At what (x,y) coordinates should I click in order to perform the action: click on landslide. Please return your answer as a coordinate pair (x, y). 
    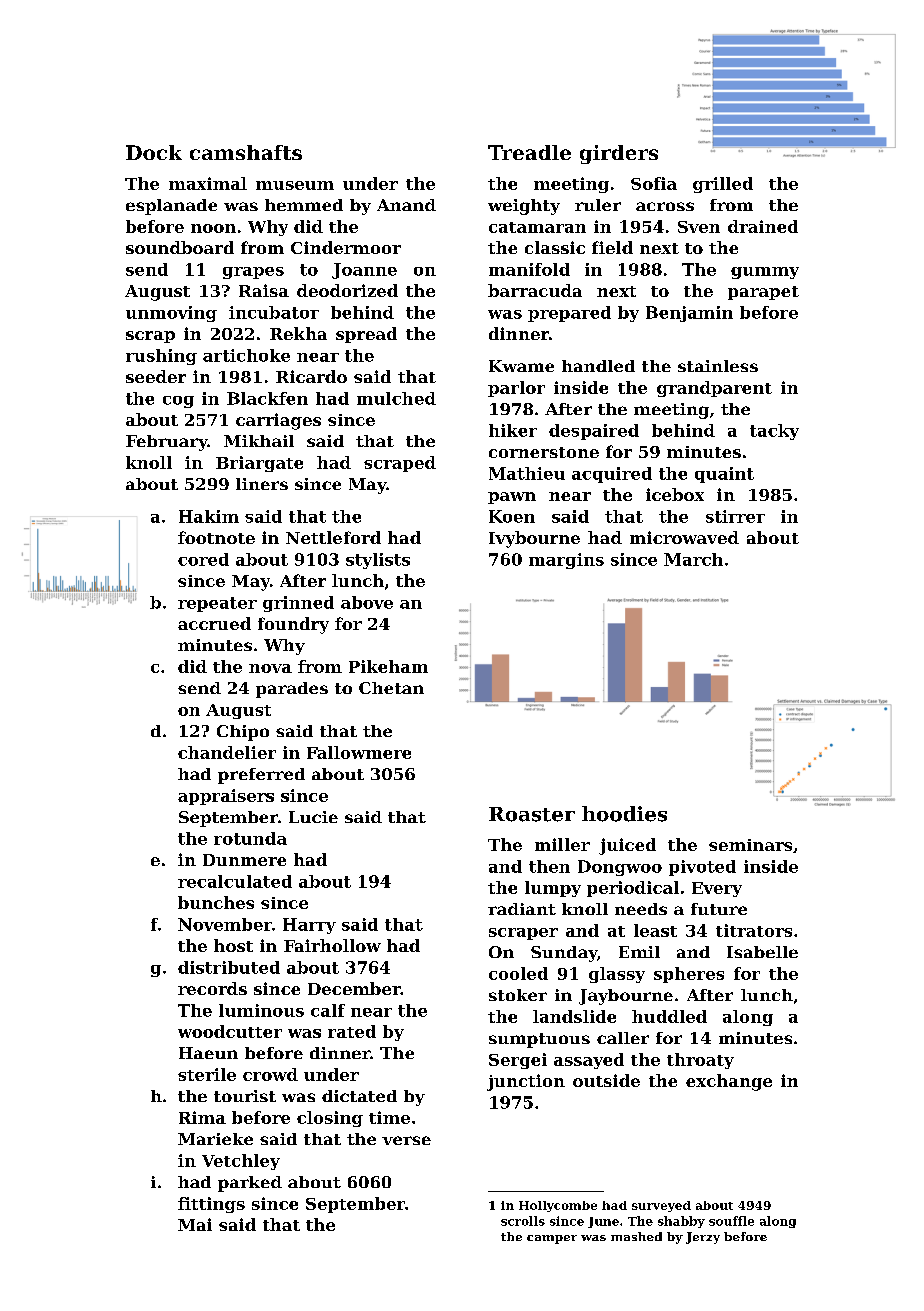
    Looking at the image, I should click on (574, 1016).
